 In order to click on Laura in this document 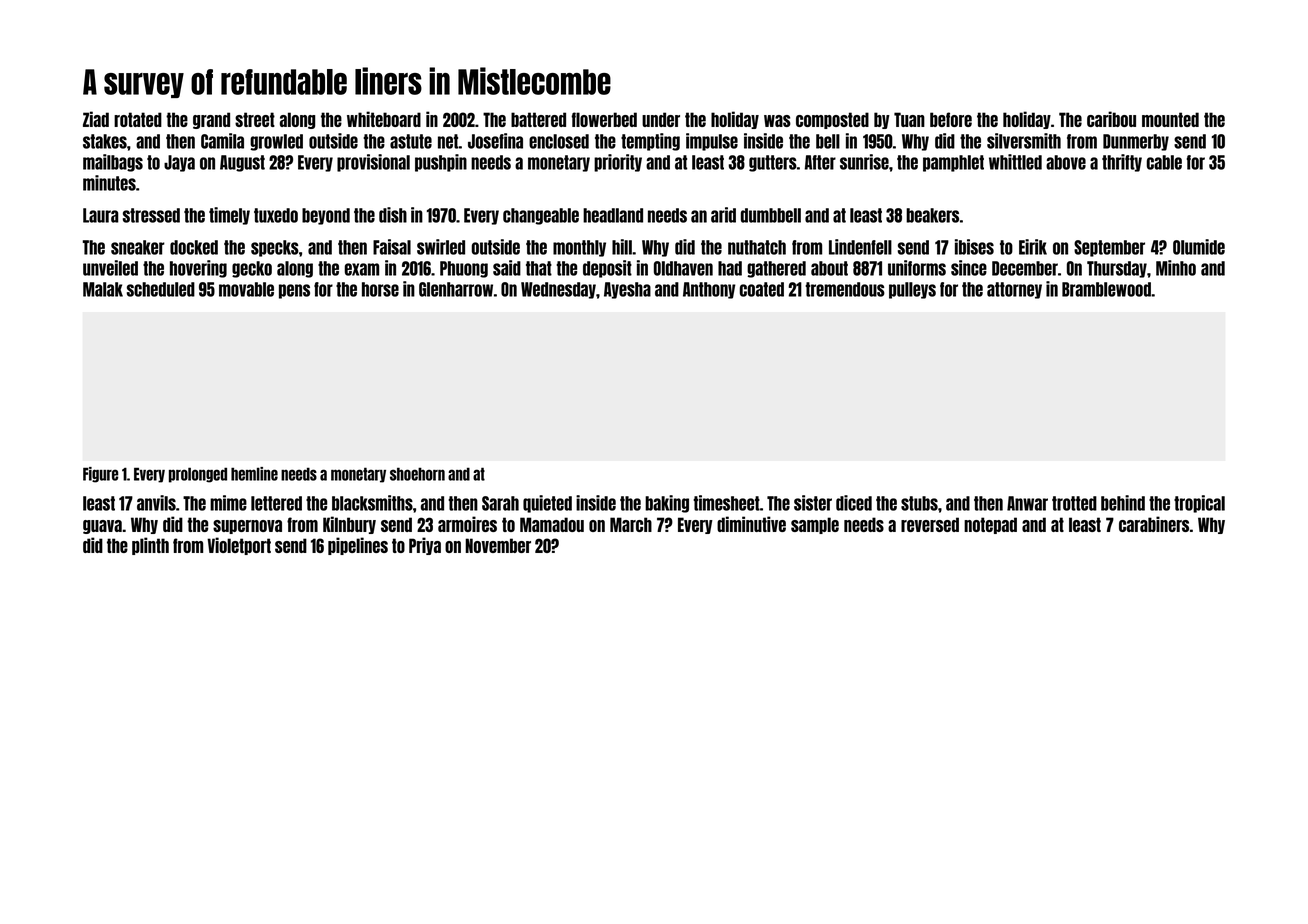, I will do `click(101, 215)`.
